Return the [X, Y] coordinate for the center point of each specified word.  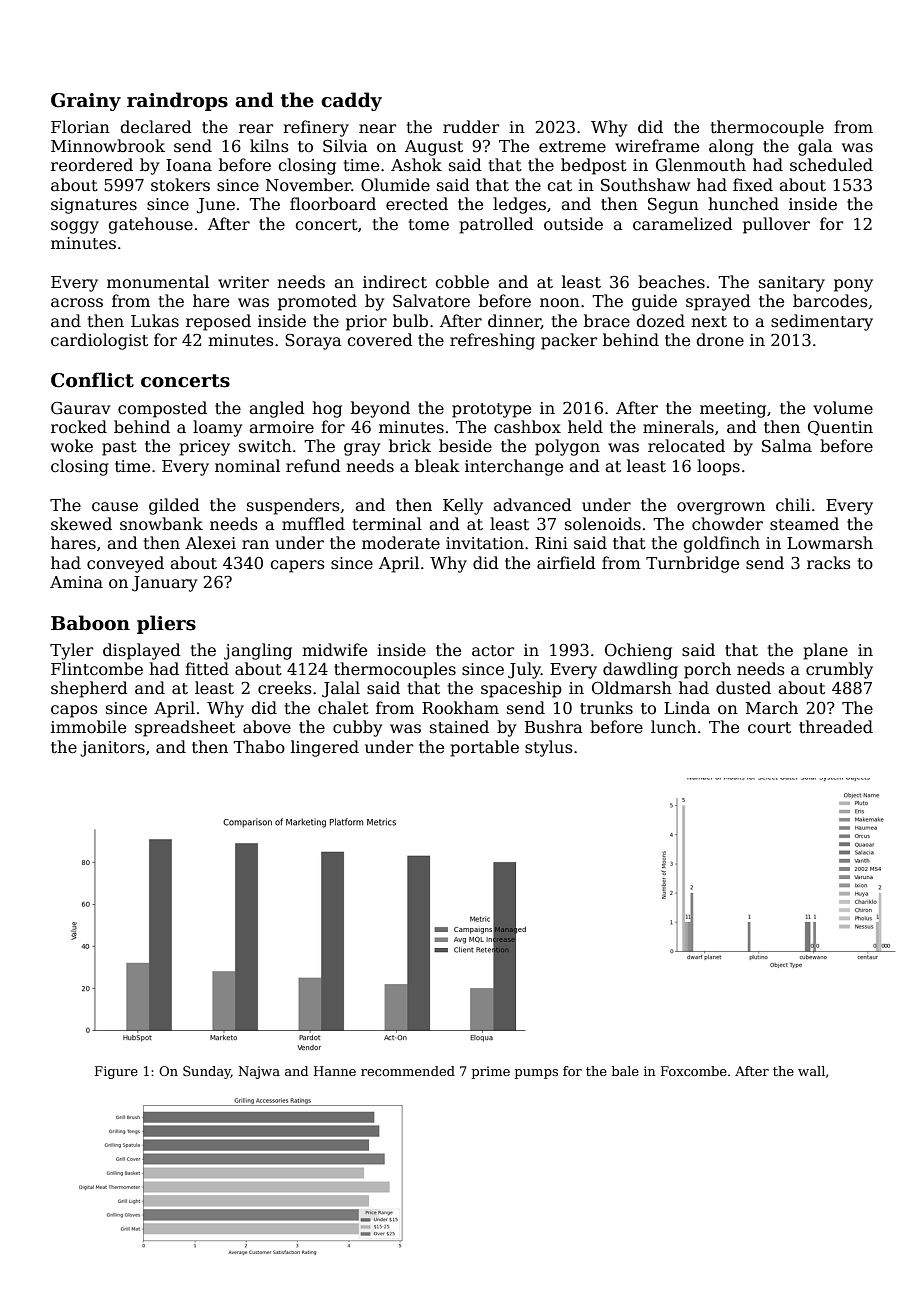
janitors [112, 749]
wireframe [657, 146]
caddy [351, 101]
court [769, 728]
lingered [325, 748]
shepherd [89, 689]
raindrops [177, 101]
